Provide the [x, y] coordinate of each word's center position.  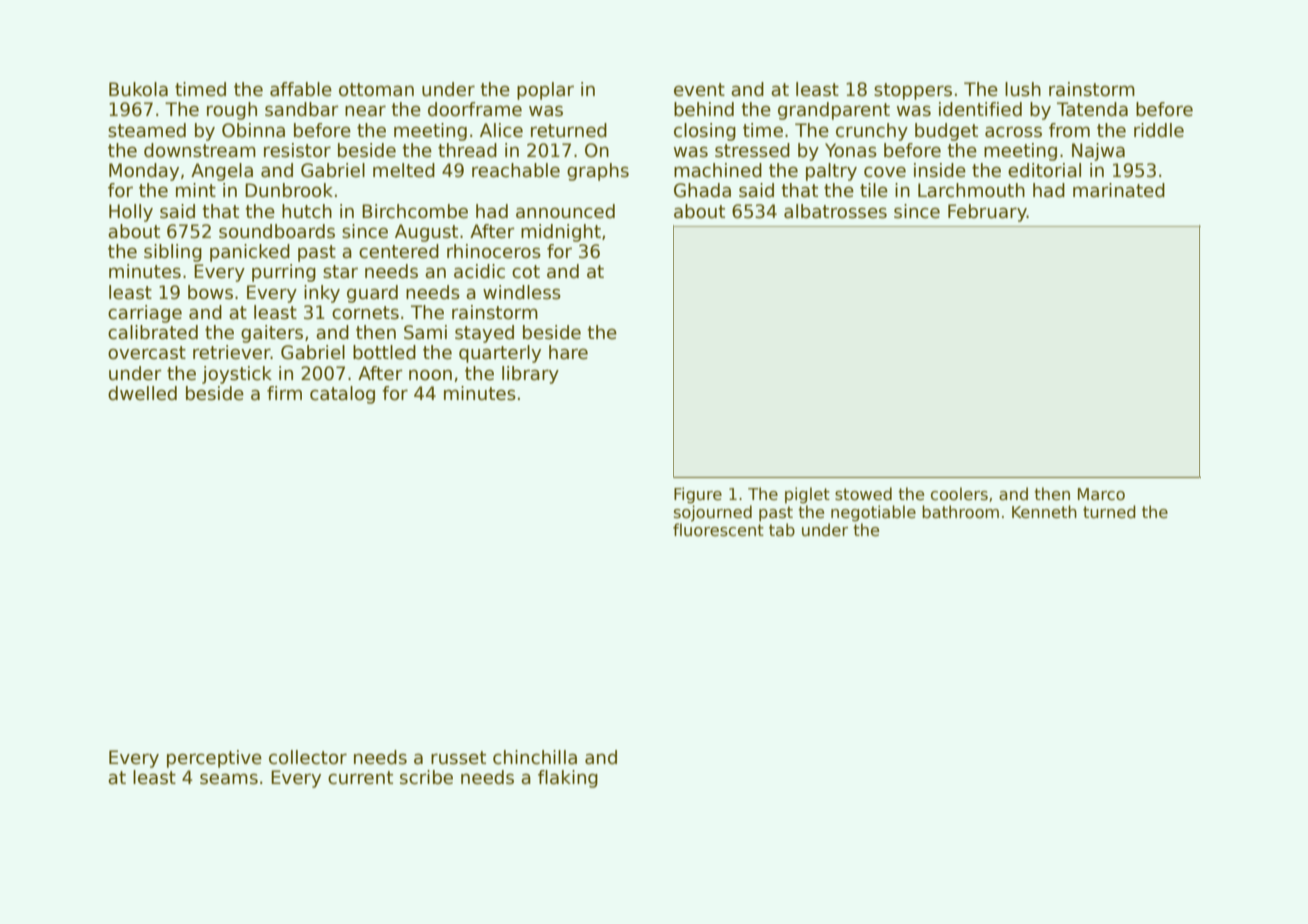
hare [568, 352]
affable [301, 89]
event [699, 90]
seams [229, 779]
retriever [232, 352]
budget [946, 132]
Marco [1101, 494]
